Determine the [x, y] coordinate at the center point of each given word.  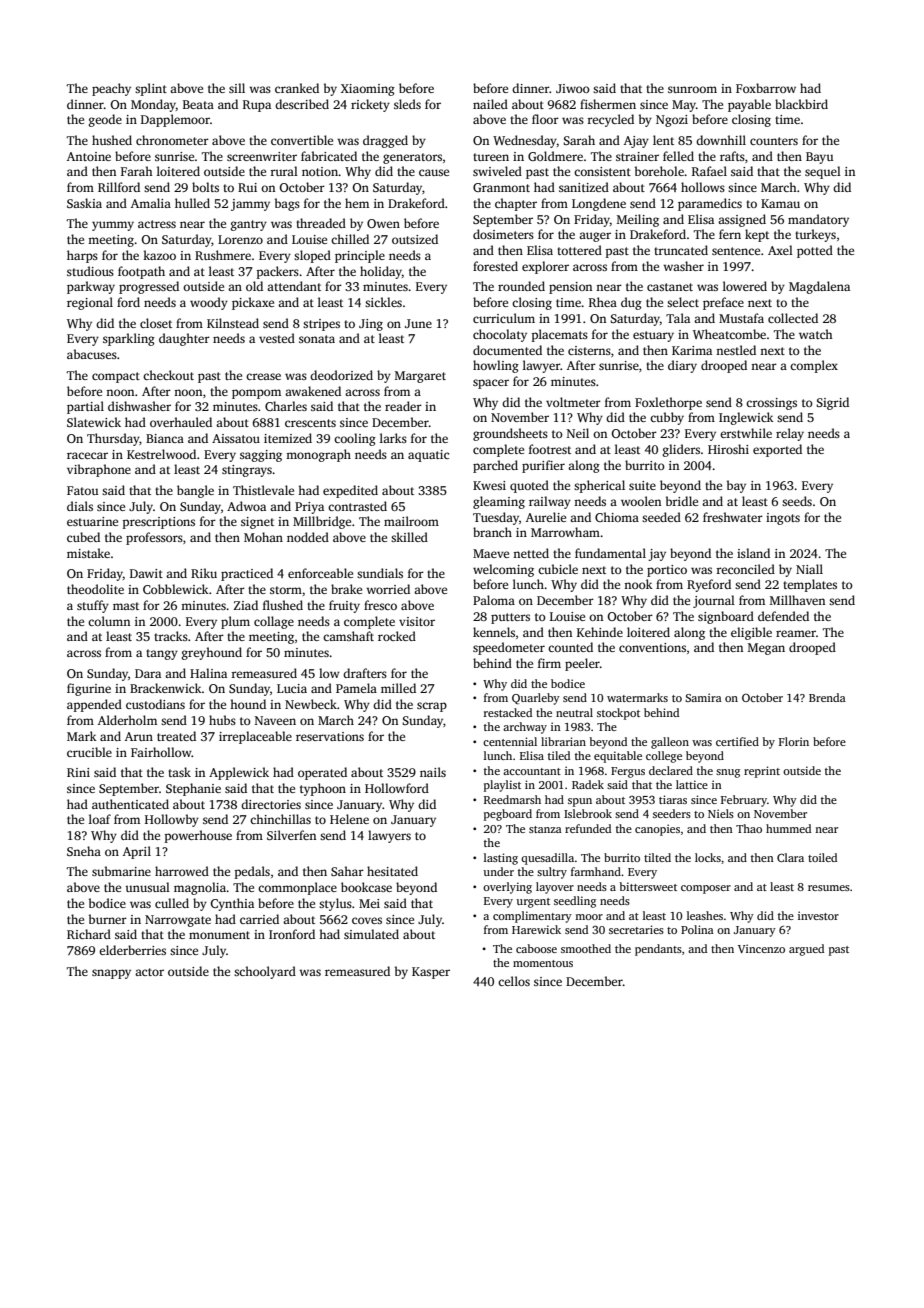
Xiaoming [368, 90]
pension [570, 288]
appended [94, 705]
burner [108, 919]
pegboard [508, 815]
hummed [788, 828]
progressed [149, 287]
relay [790, 434]
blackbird [801, 104]
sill [237, 88]
